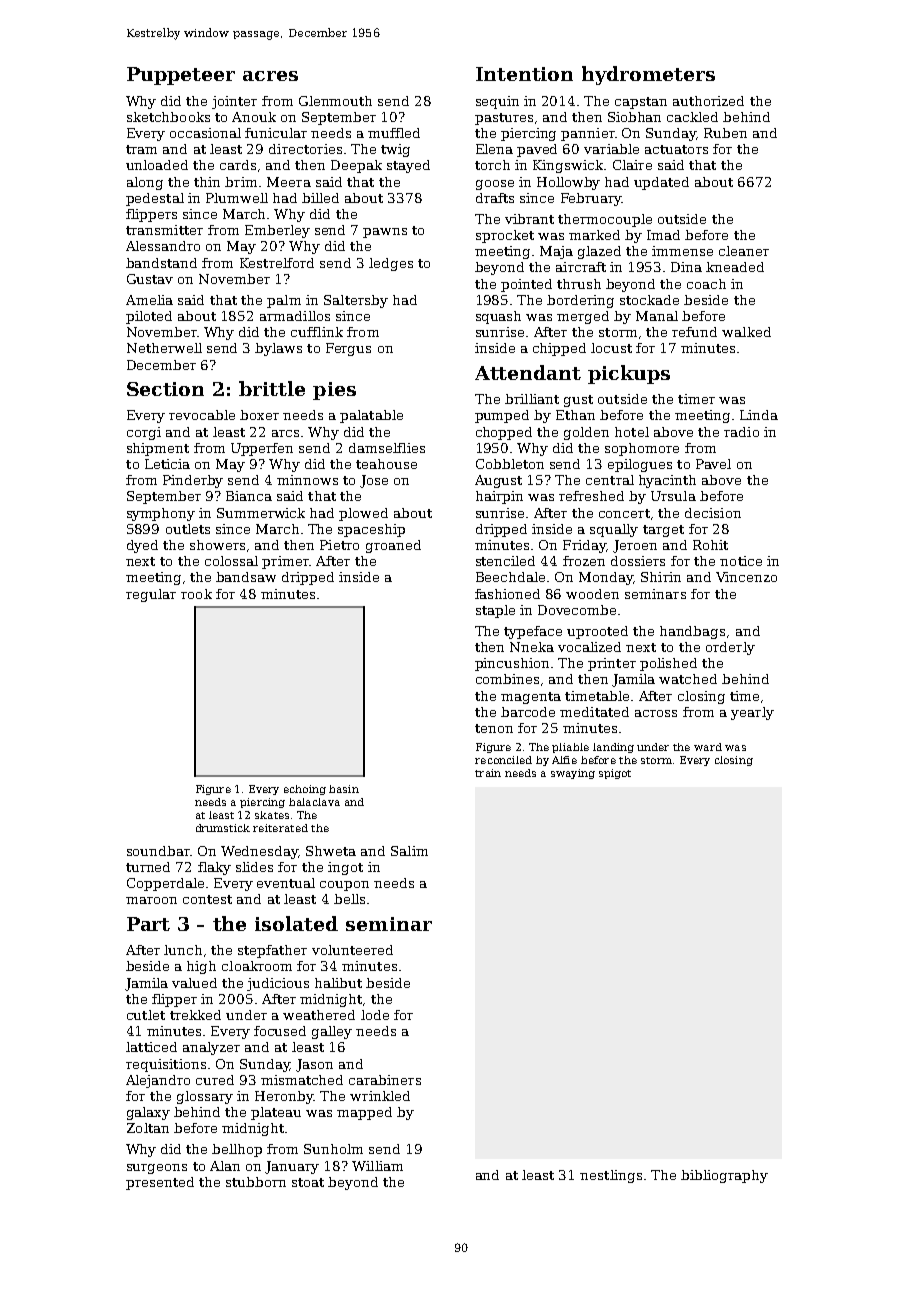  What do you see at coordinates (648, 75) in the screenshot?
I see `hydrometers` at bounding box center [648, 75].
